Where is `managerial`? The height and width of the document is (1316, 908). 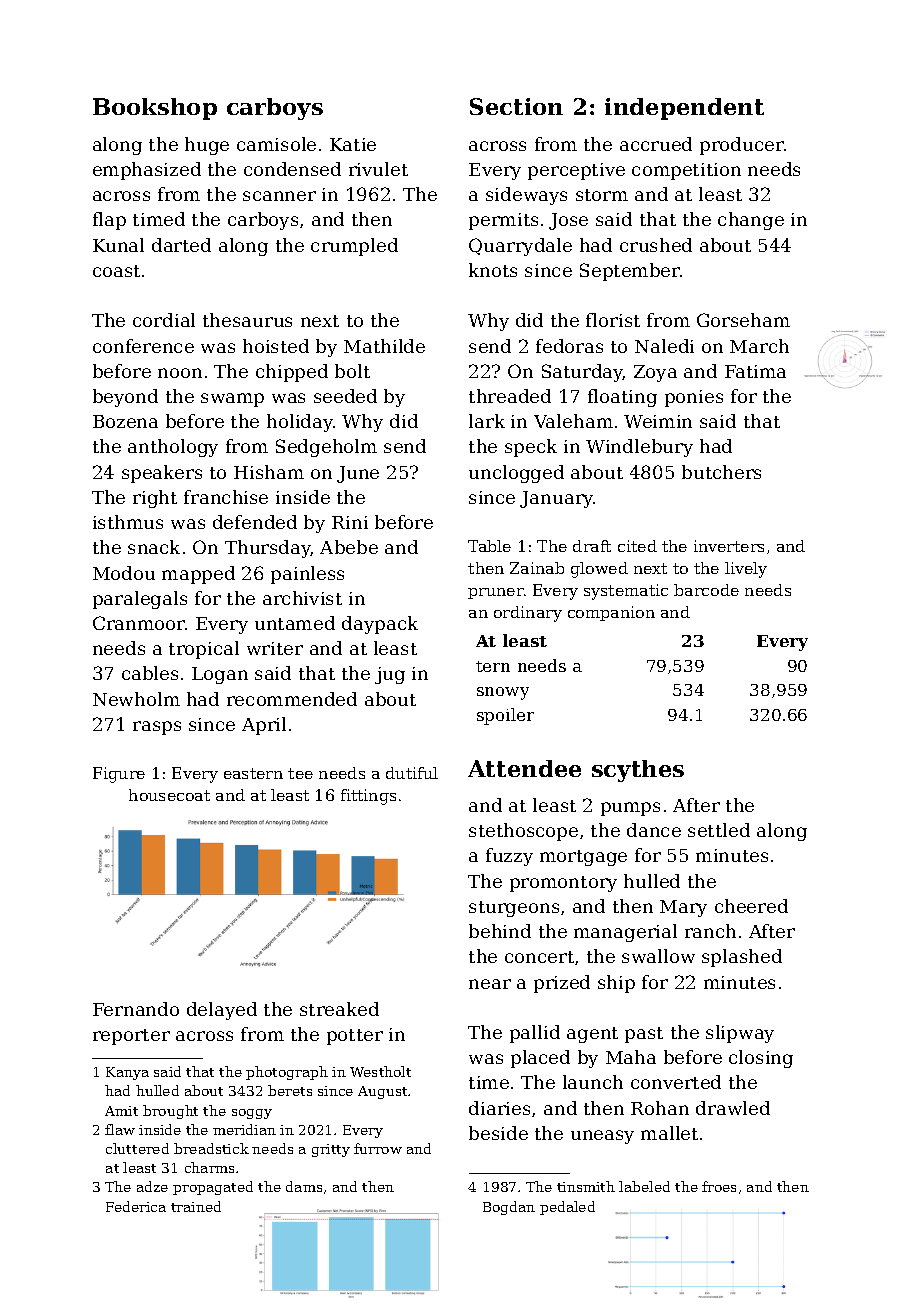 managerial is located at coordinates (625, 933).
